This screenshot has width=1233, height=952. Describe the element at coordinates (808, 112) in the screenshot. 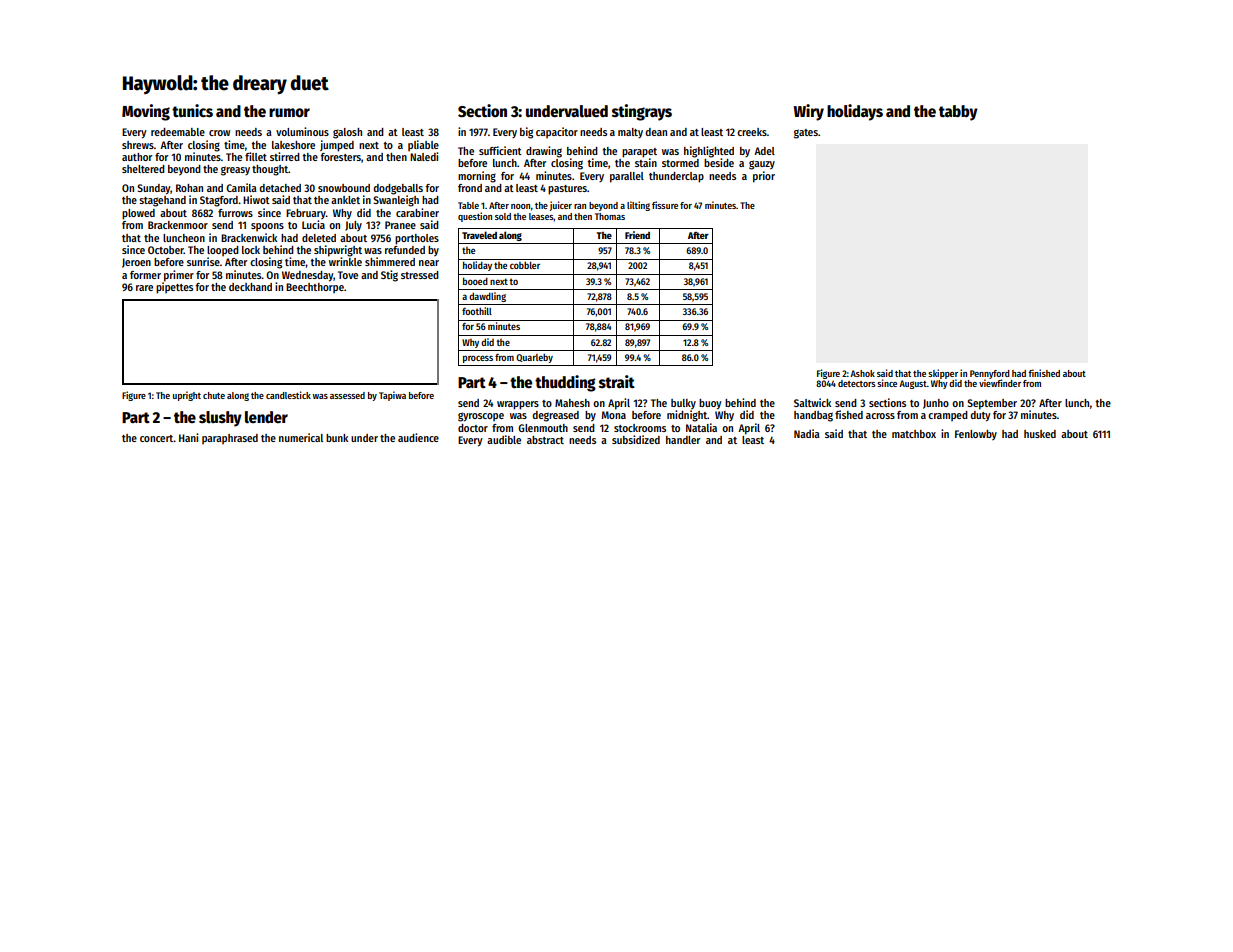

I see `Wiry` at that location.
